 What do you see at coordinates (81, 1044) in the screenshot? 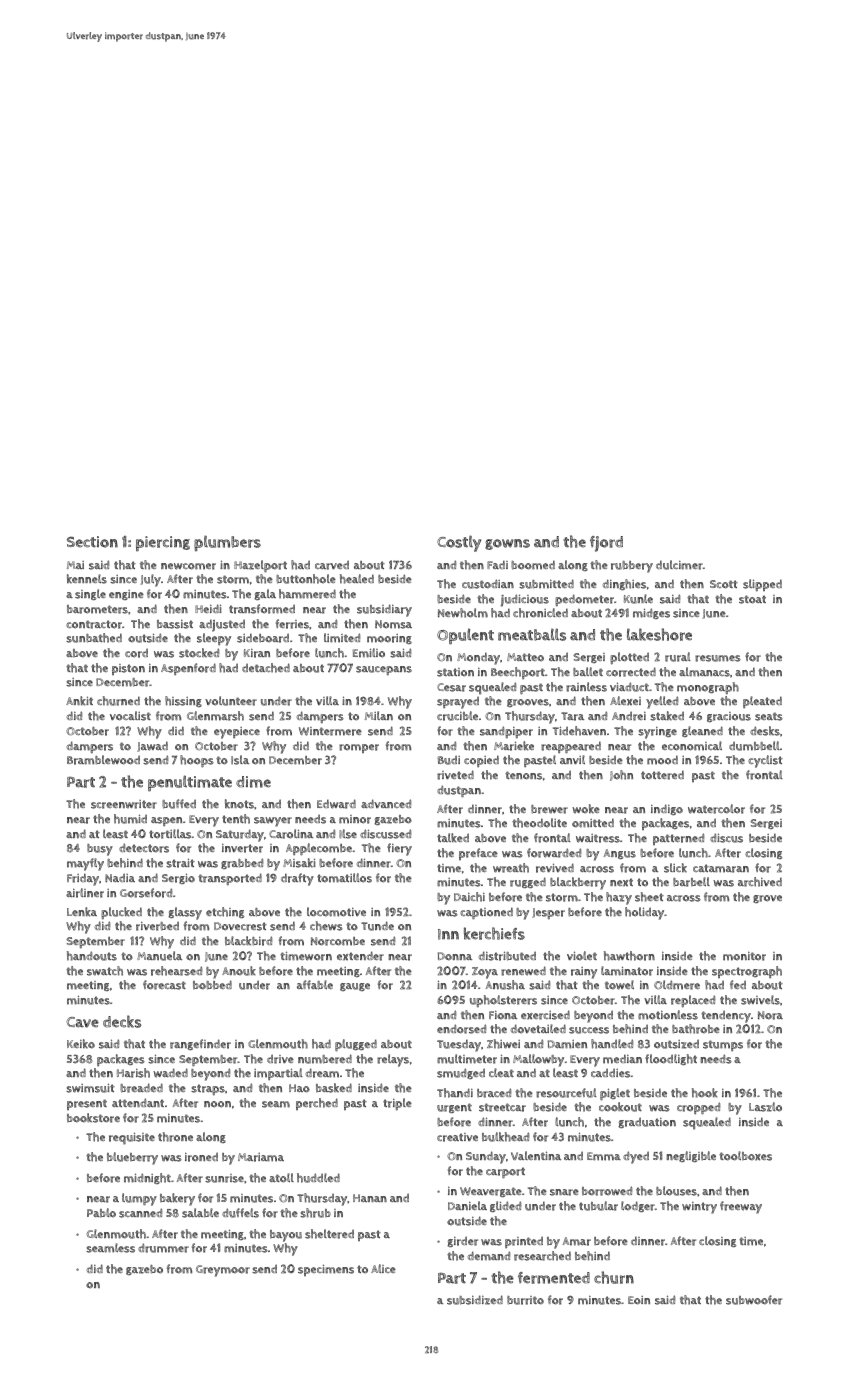
I see `Keiko` at bounding box center [81, 1044].
